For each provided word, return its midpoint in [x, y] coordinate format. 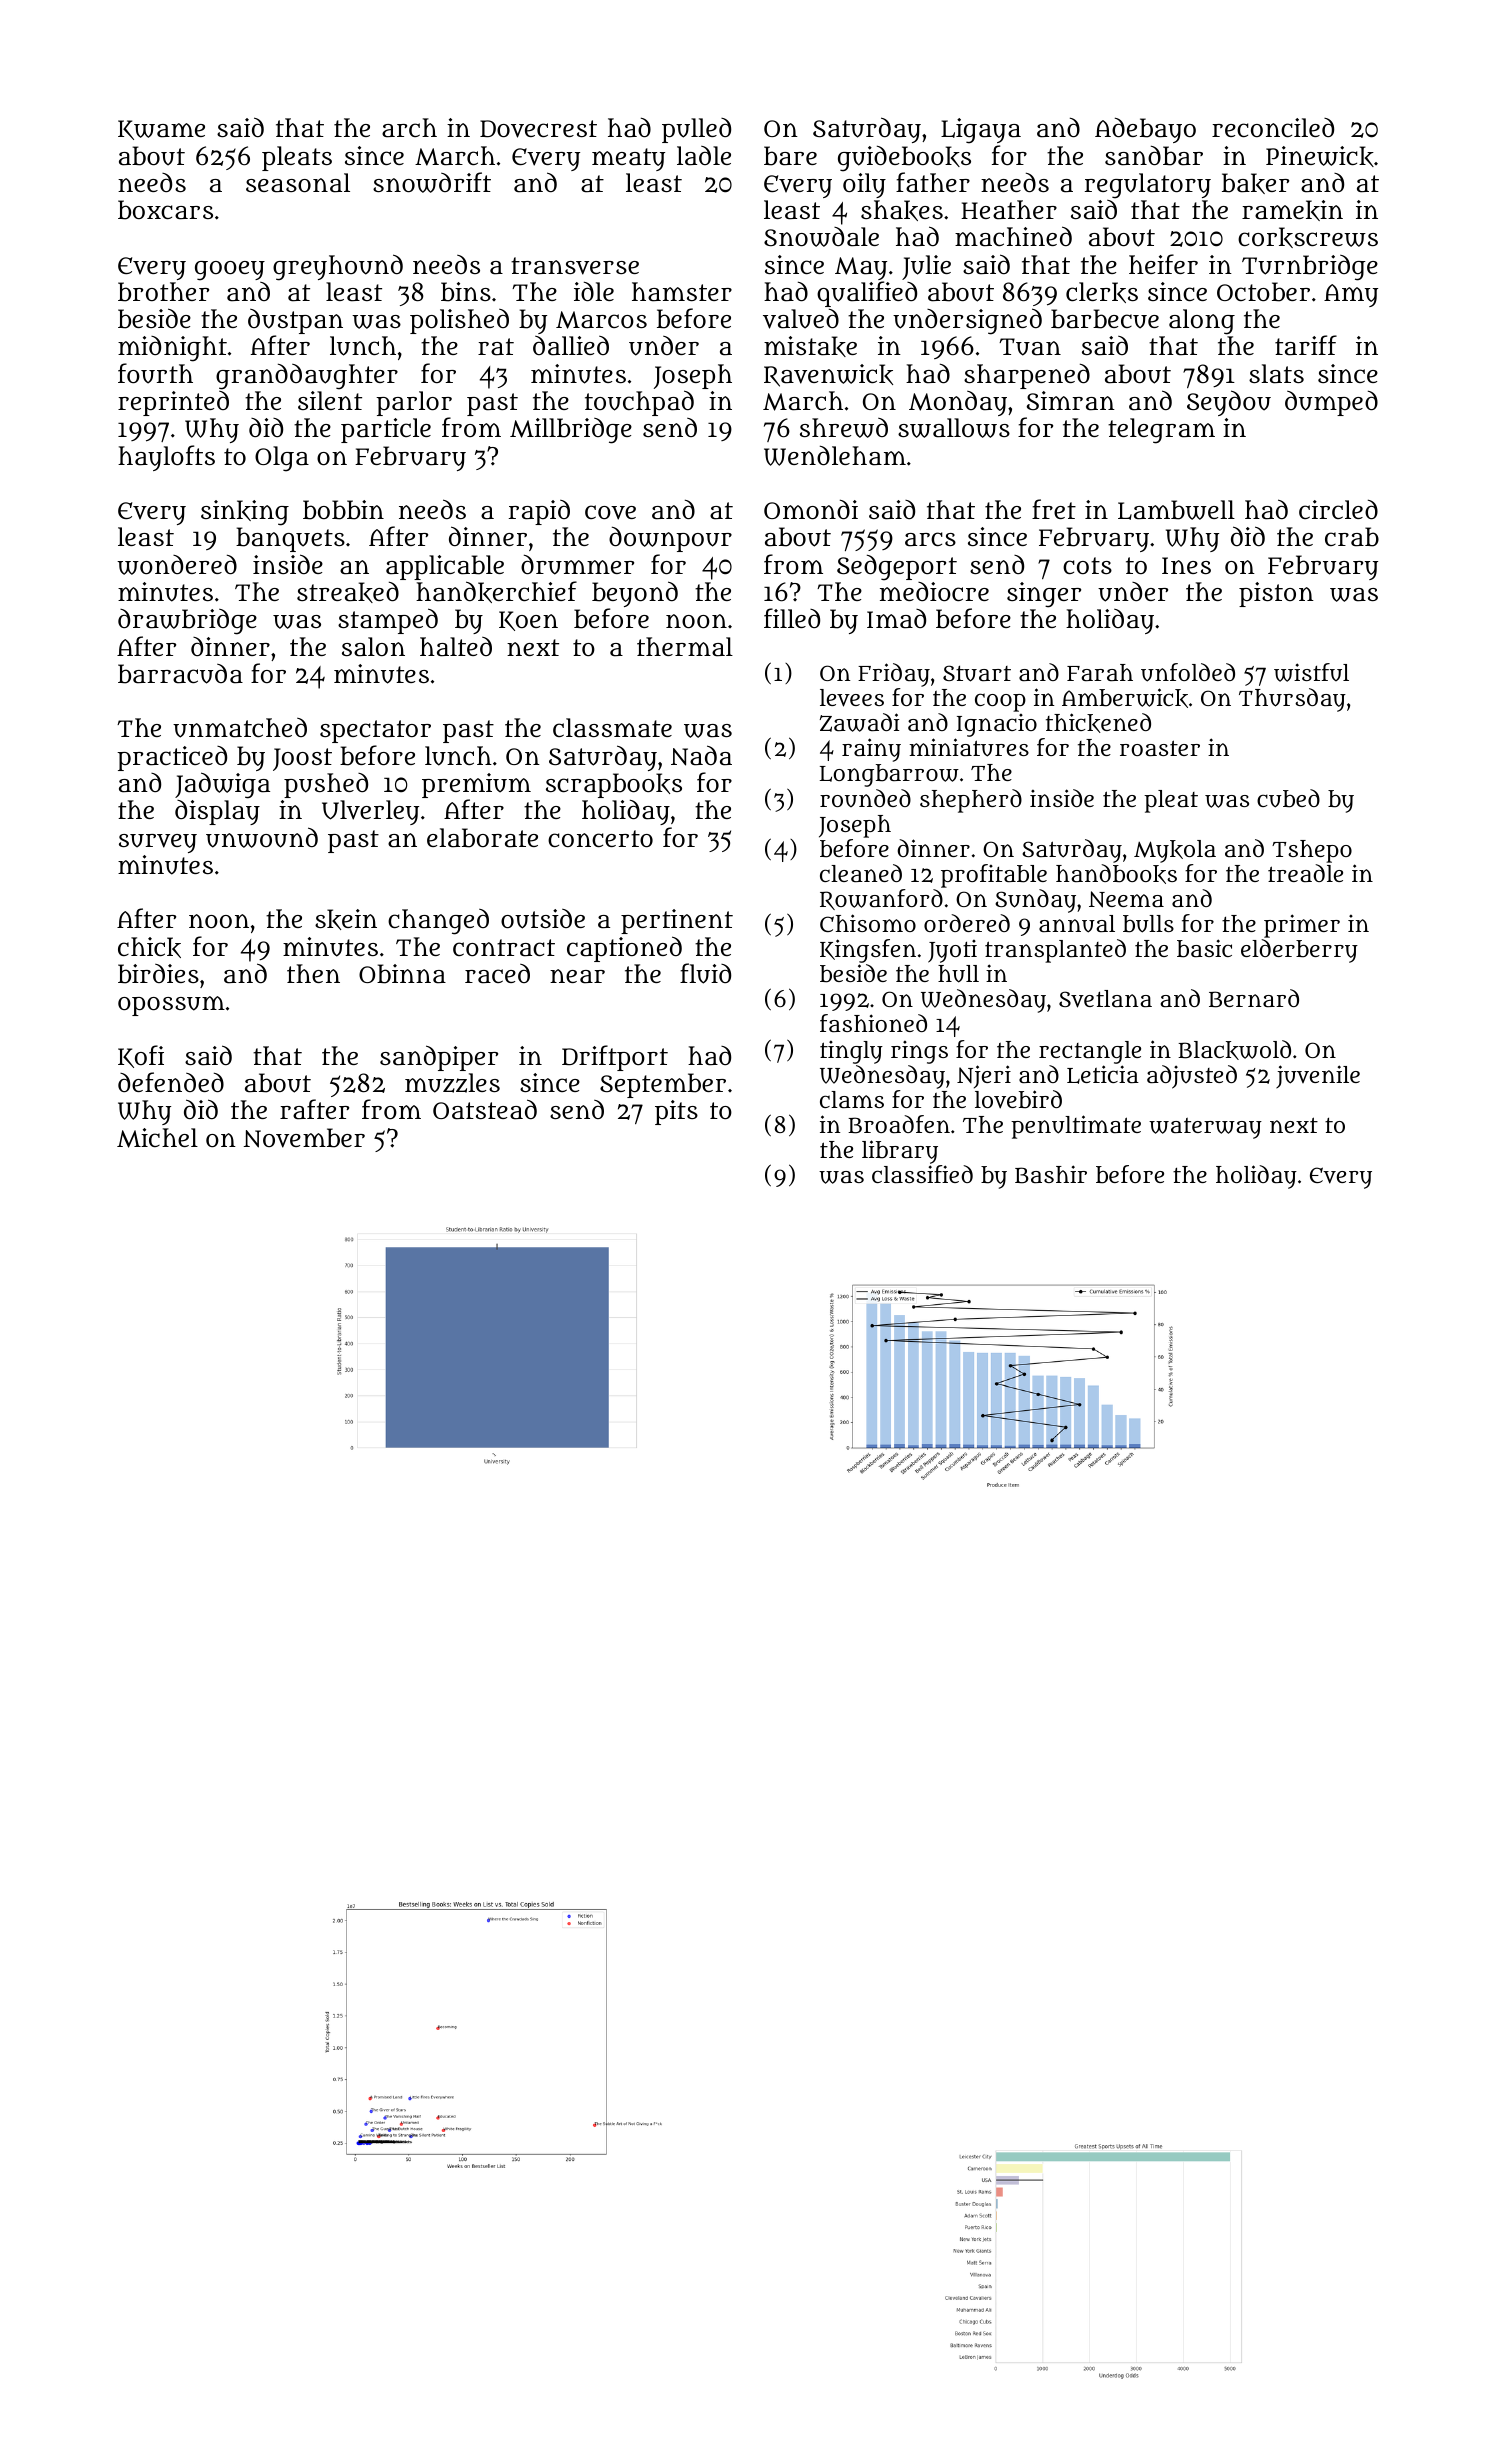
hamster [682, 292]
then [313, 973]
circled [1338, 509]
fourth [155, 373]
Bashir [1051, 1174]
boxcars [165, 210]
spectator [375, 731]
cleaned [861, 873]
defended [171, 1082]
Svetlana [1105, 999]
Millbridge [571, 431]
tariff [1306, 345]
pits [676, 1112]
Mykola [1175, 851]
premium [476, 785]
